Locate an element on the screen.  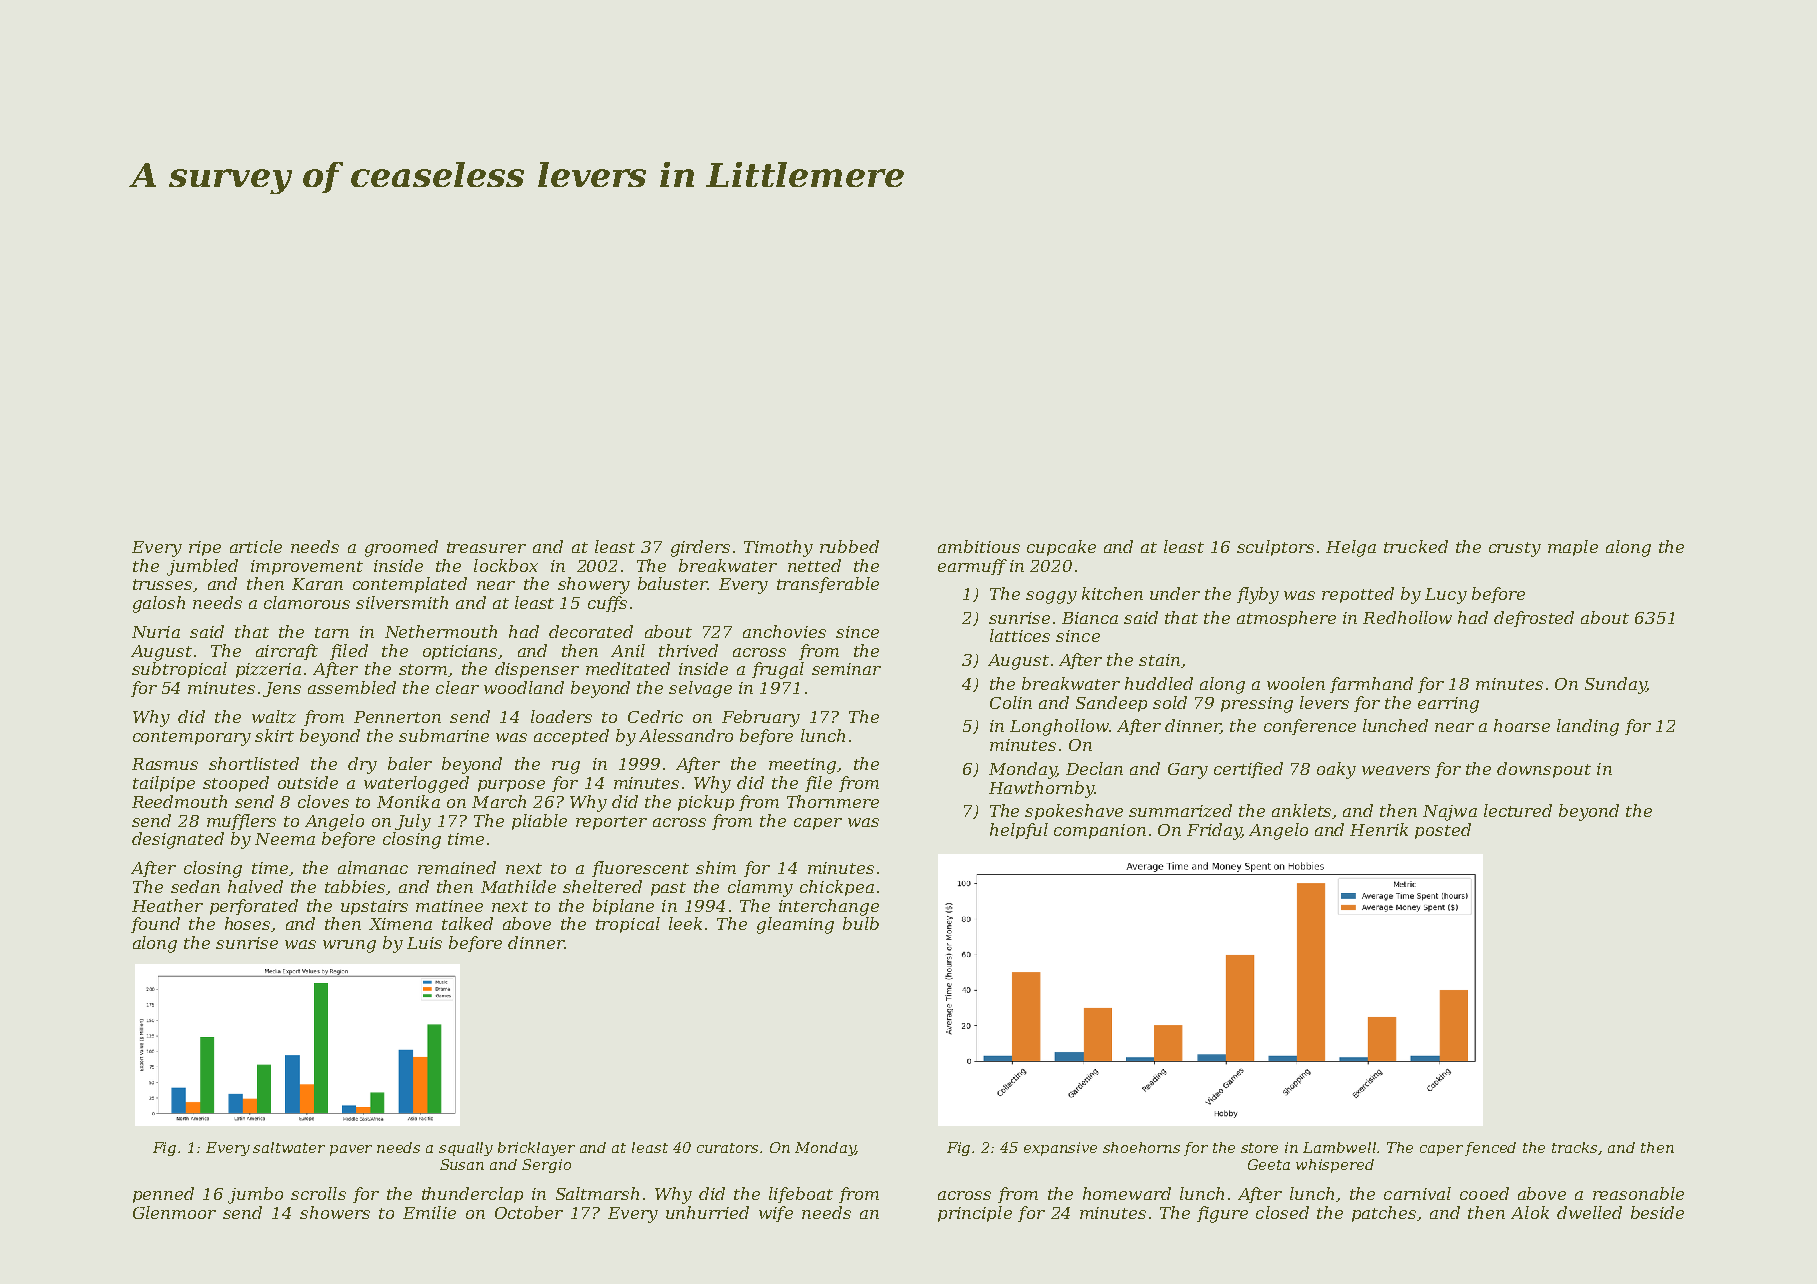
defrosted is located at coordinates (1534, 619).
